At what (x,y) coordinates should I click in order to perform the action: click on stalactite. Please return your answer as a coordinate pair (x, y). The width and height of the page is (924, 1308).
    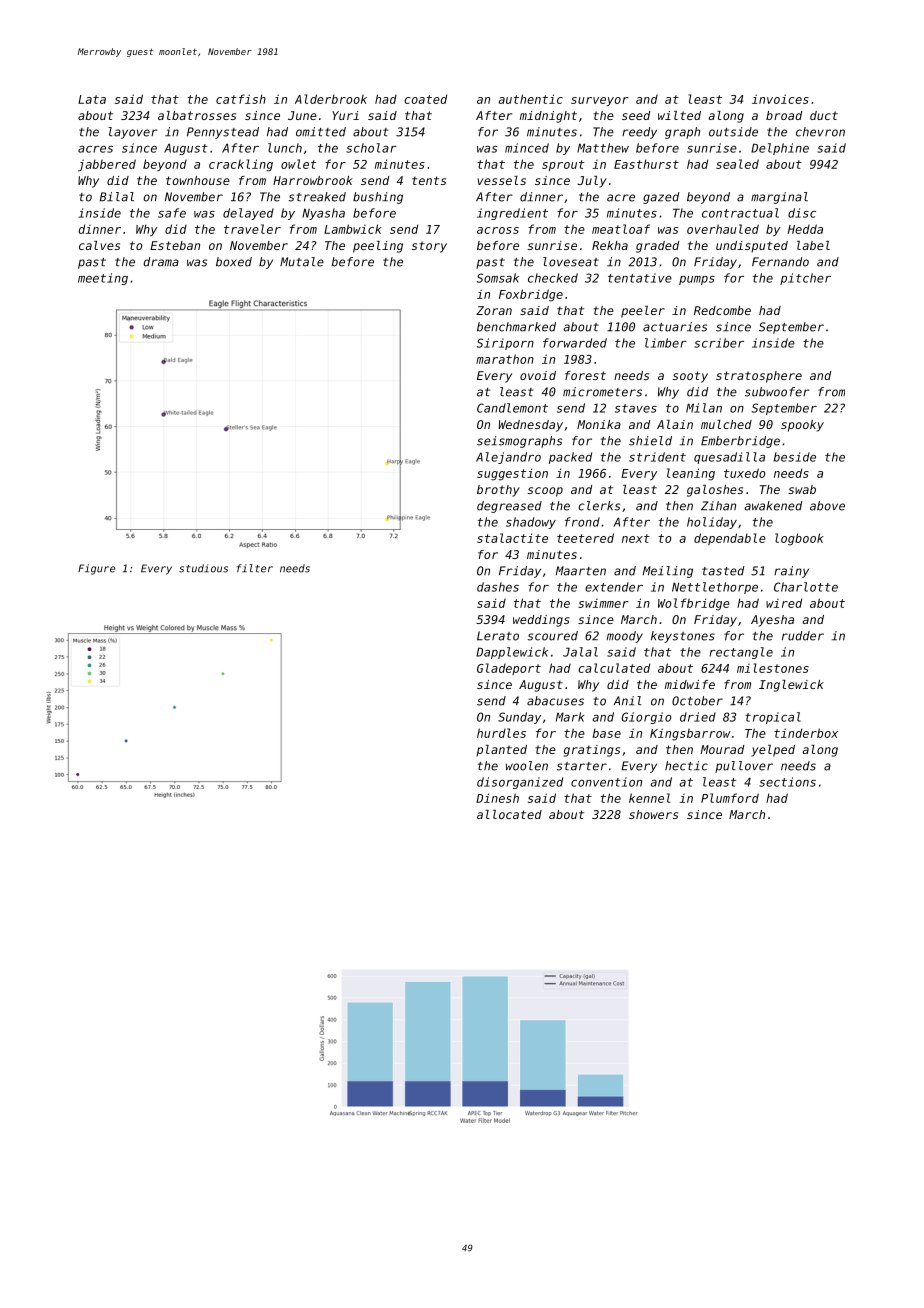
    Looking at the image, I should click on (512, 538).
